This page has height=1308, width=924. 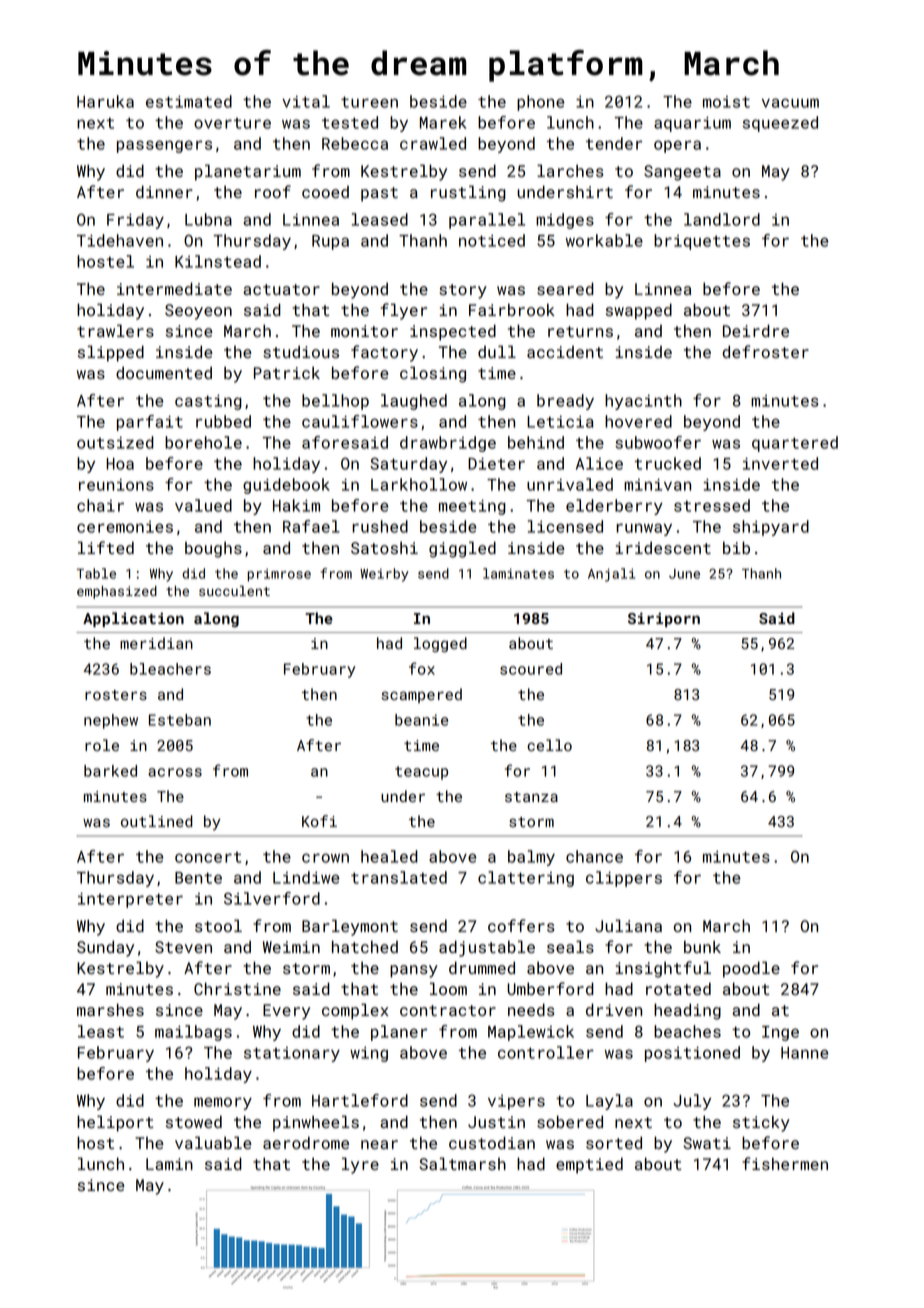 I want to click on barked, so click(x=110, y=771).
